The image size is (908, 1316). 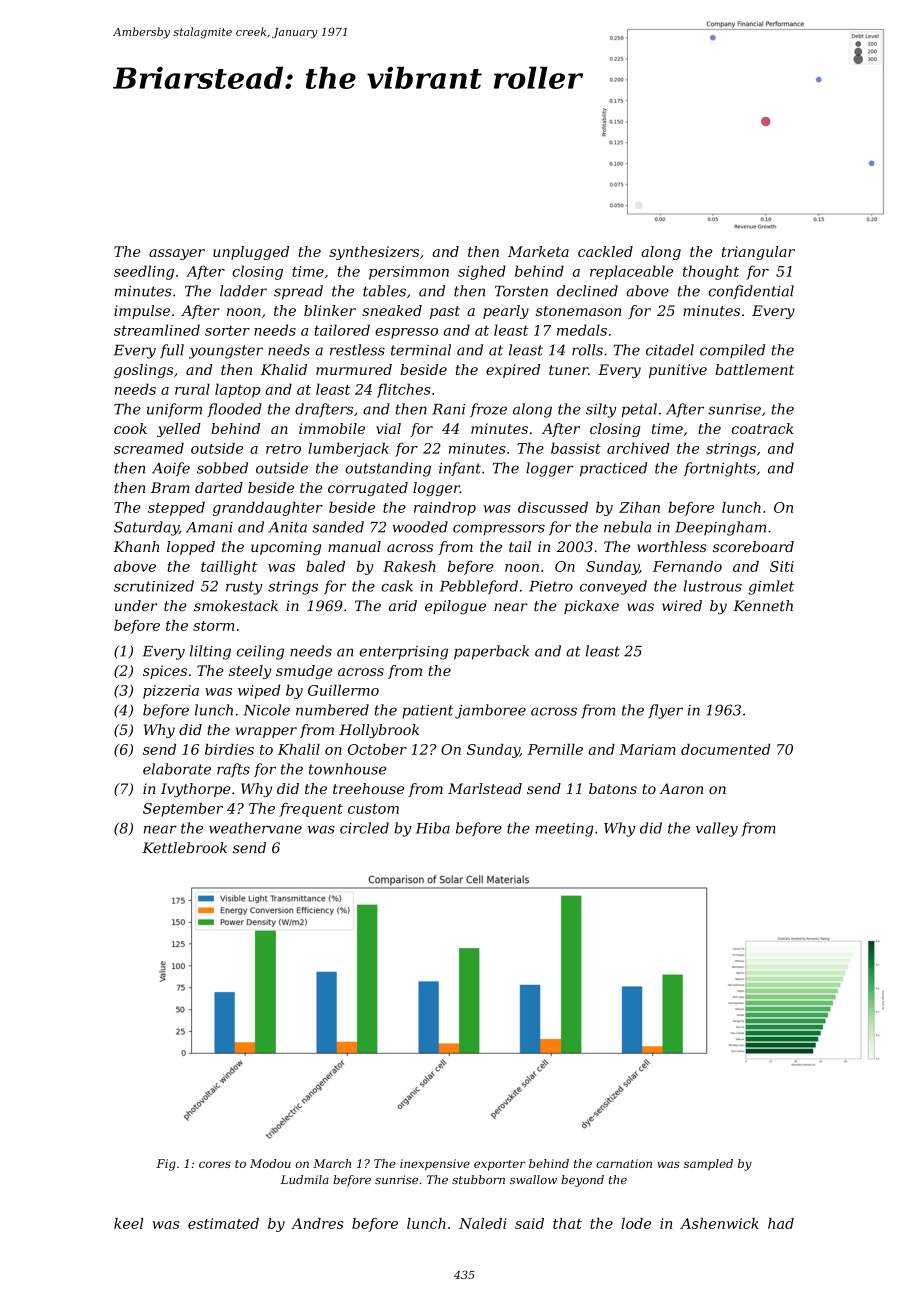 I want to click on triangular, so click(x=758, y=253).
